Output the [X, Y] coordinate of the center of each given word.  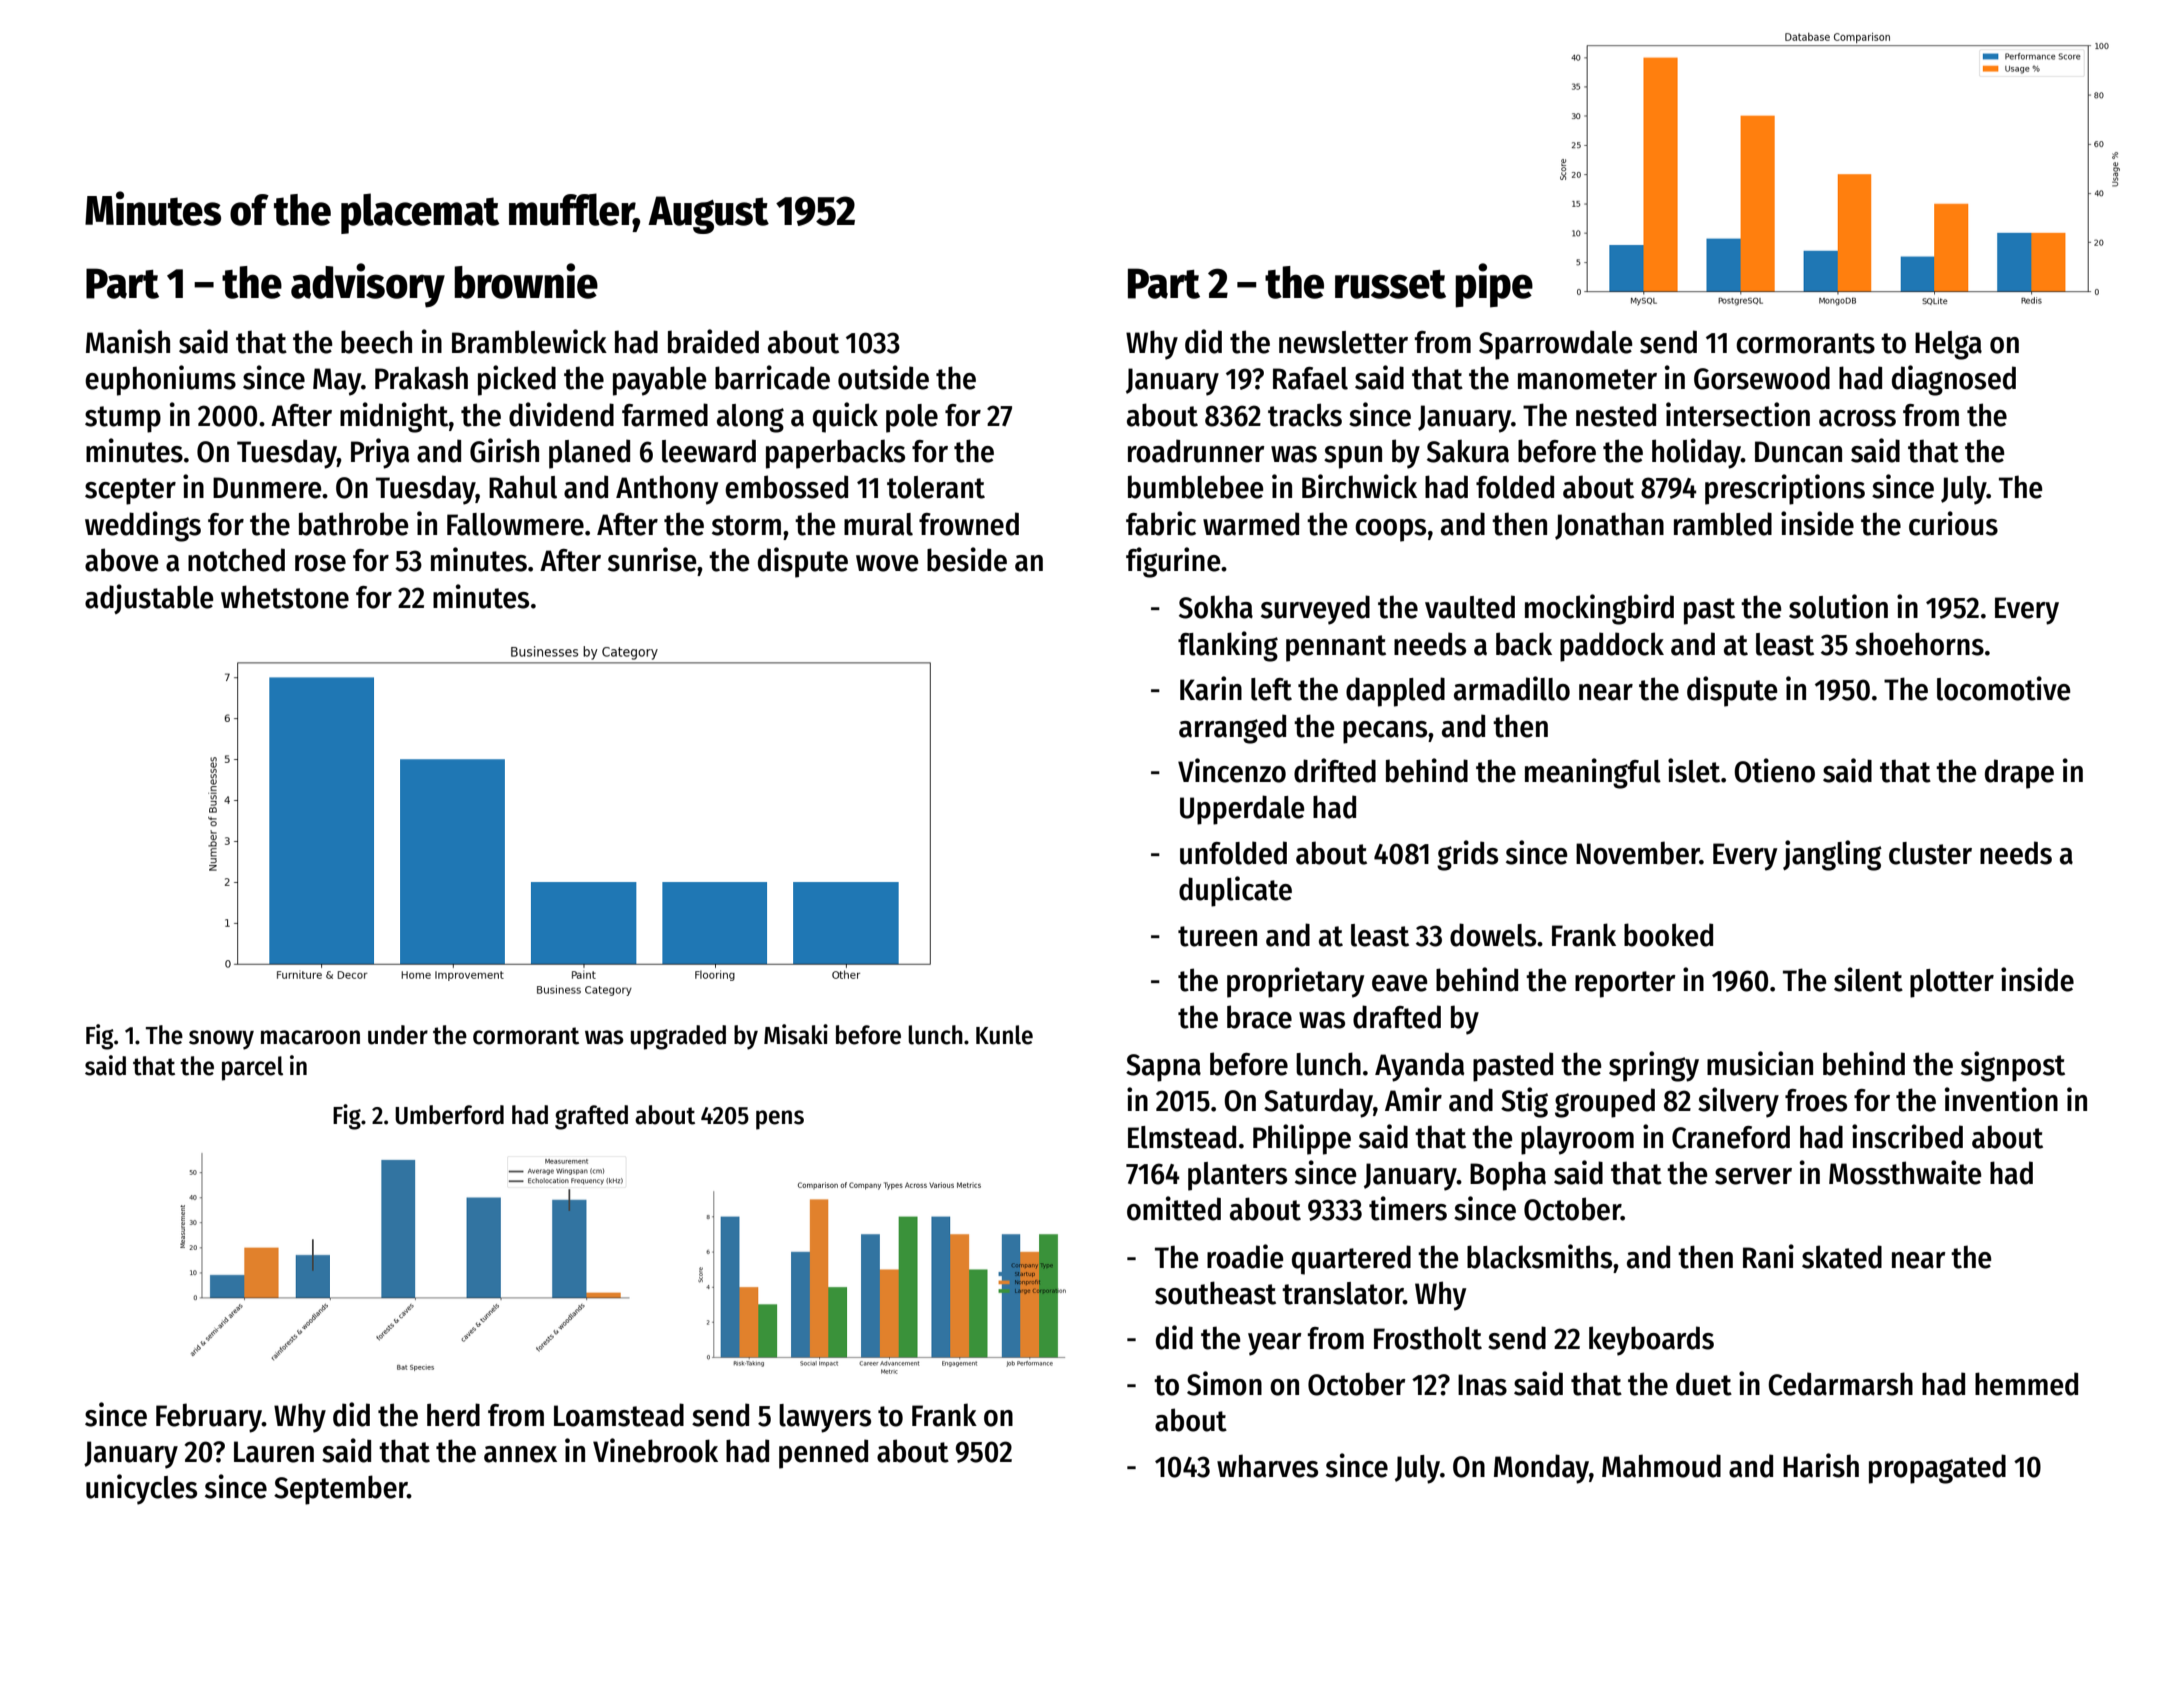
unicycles [141, 1489]
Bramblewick [529, 341]
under [398, 1035]
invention [2001, 1099]
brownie [526, 281]
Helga [1948, 345]
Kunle [1004, 1035]
